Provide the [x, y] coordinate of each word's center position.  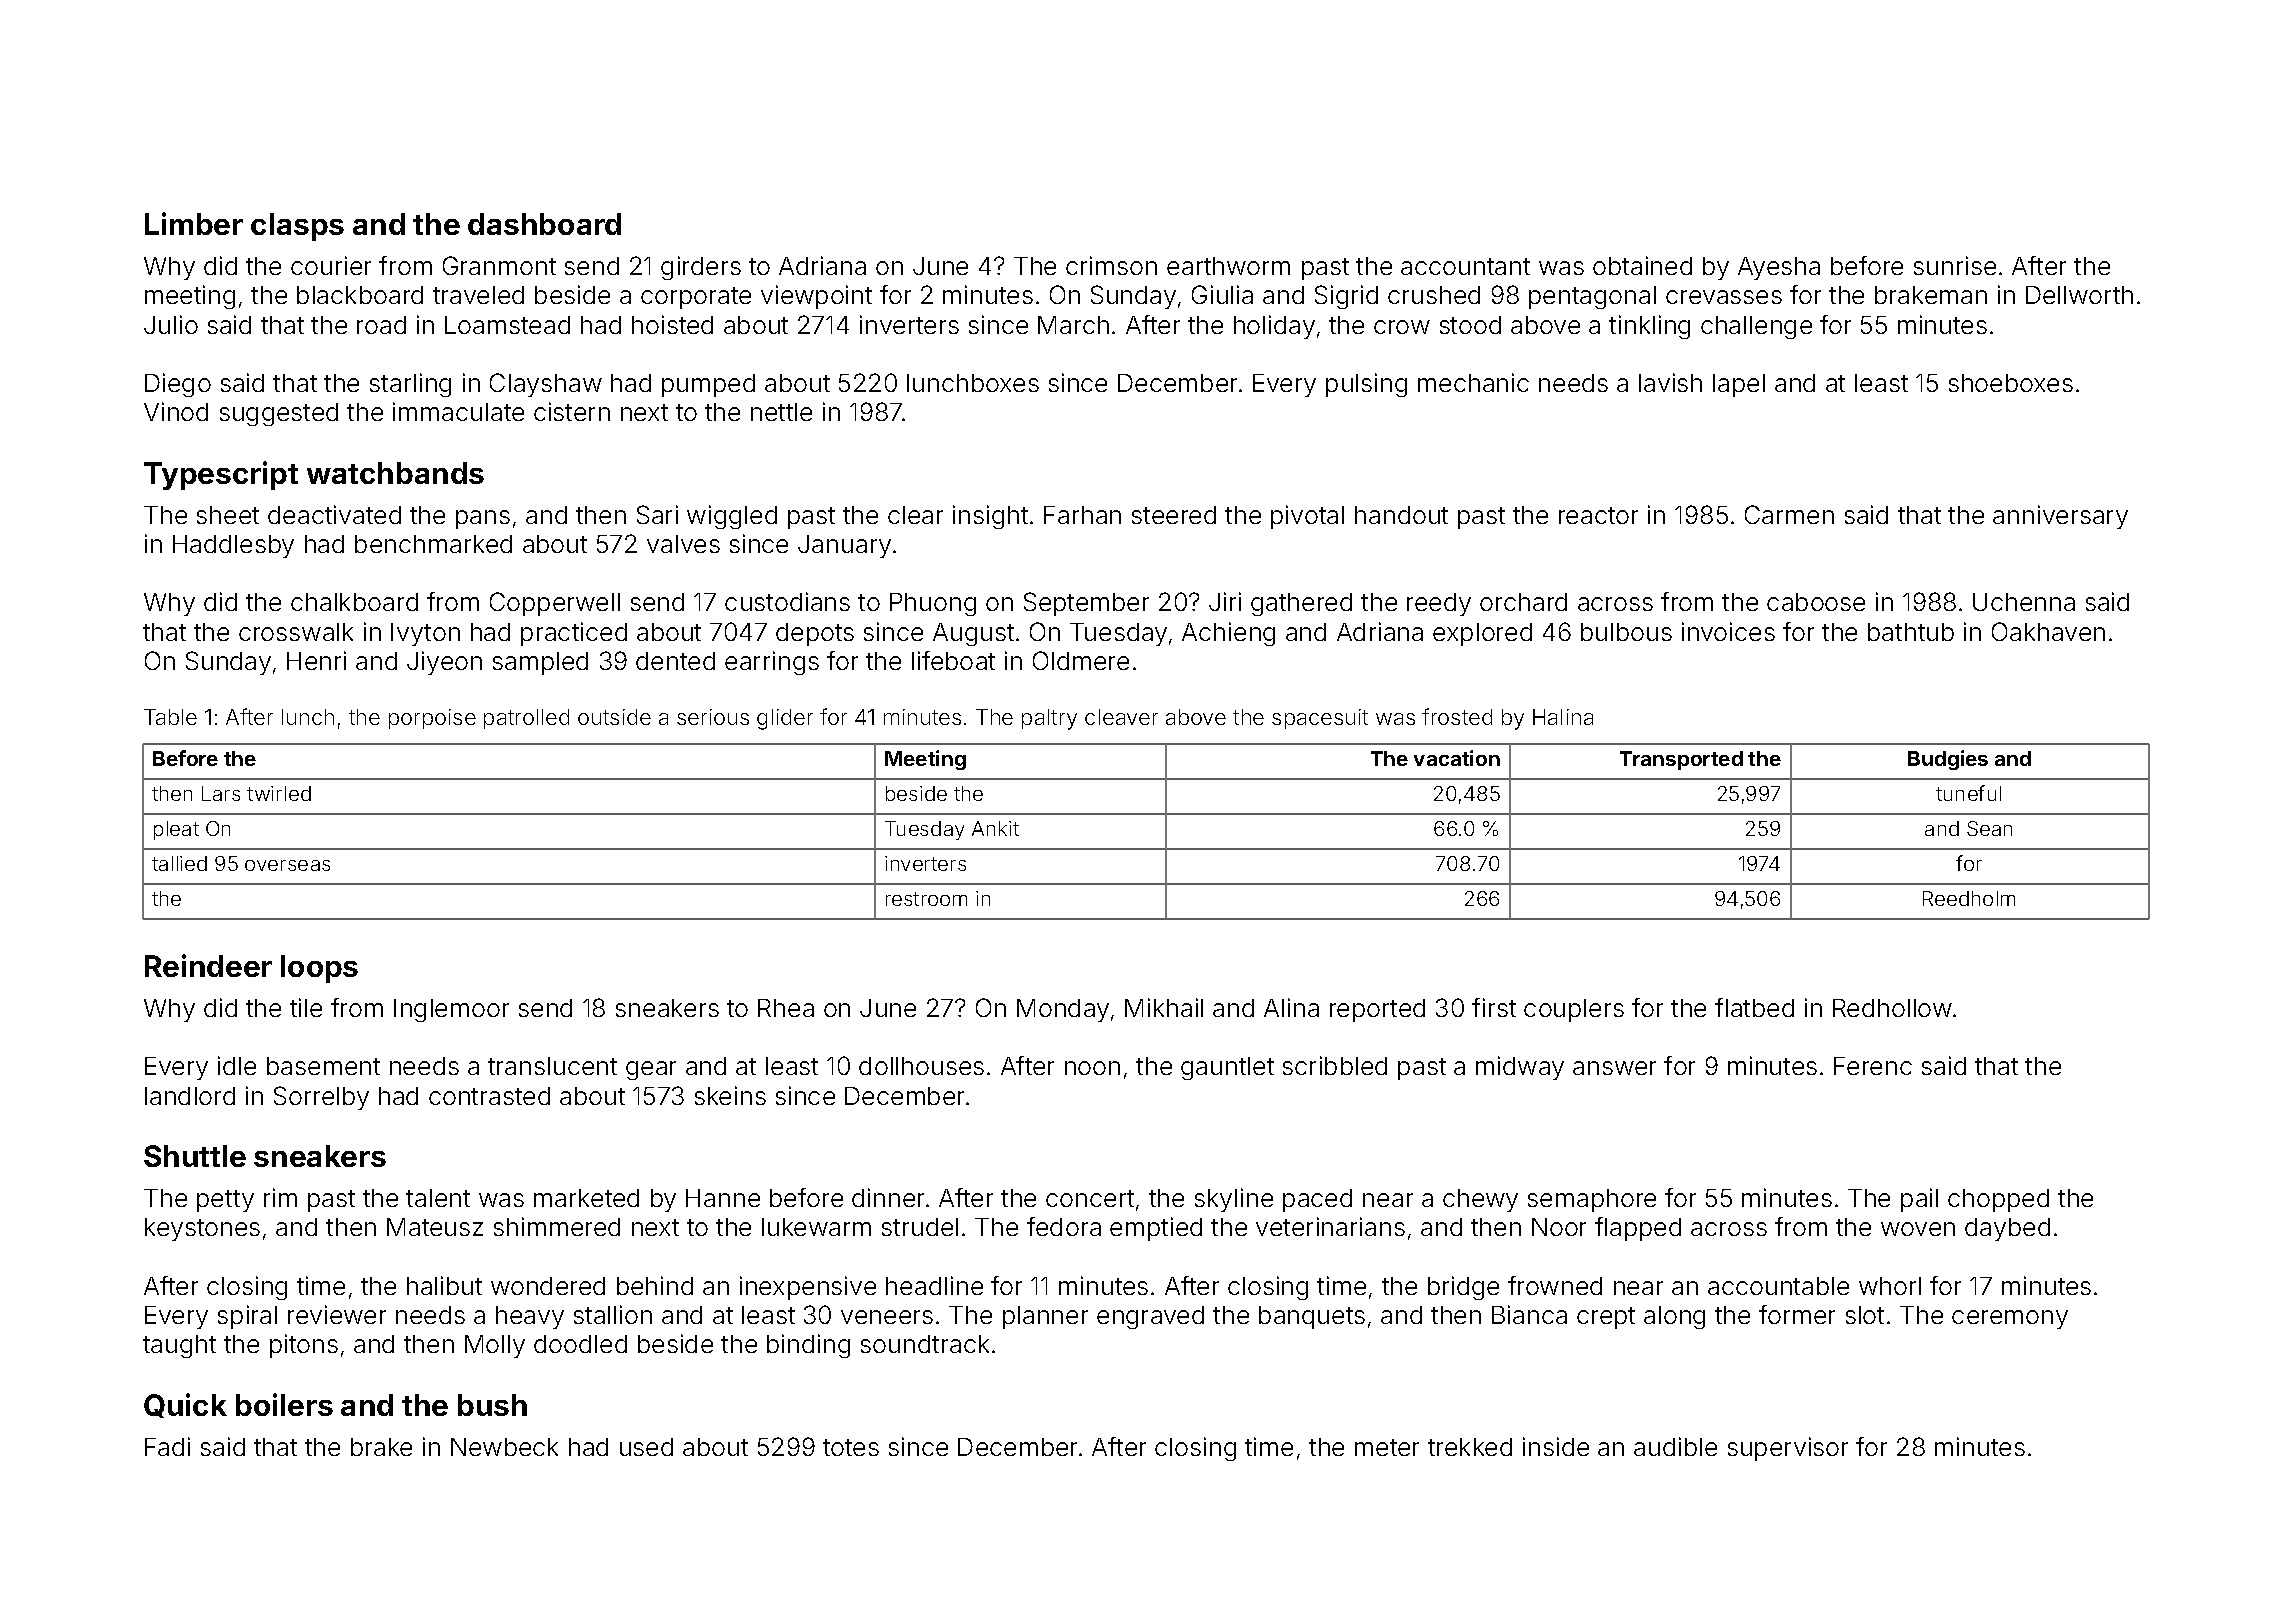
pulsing [1366, 385]
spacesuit [1320, 719]
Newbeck [504, 1447]
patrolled [526, 719]
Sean [1989, 828]
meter [1387, 1447]
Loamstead [507, 325]
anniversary [2060, 517]
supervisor [1788, 1449]
